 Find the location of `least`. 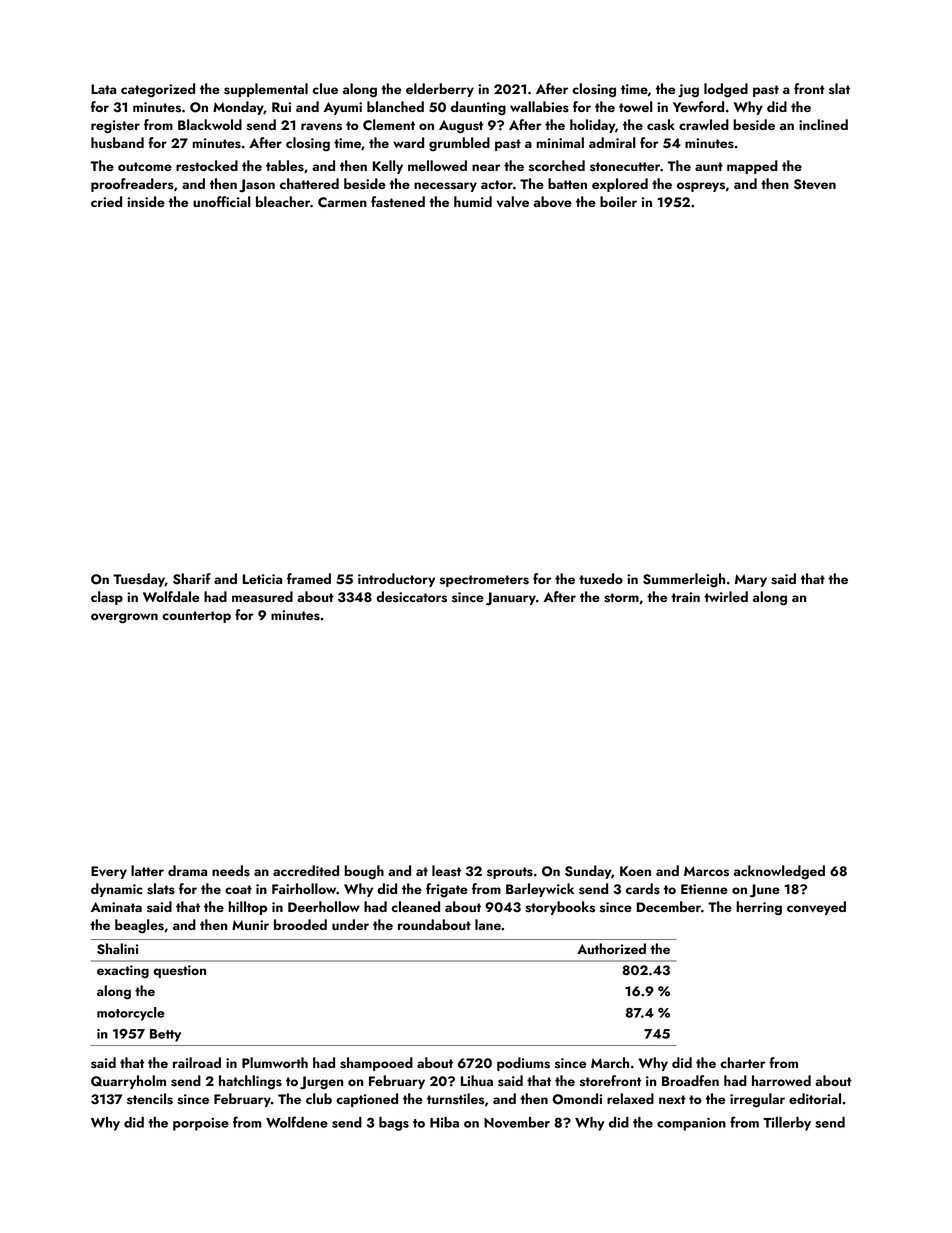

least is located at coordinates (446, 871).
